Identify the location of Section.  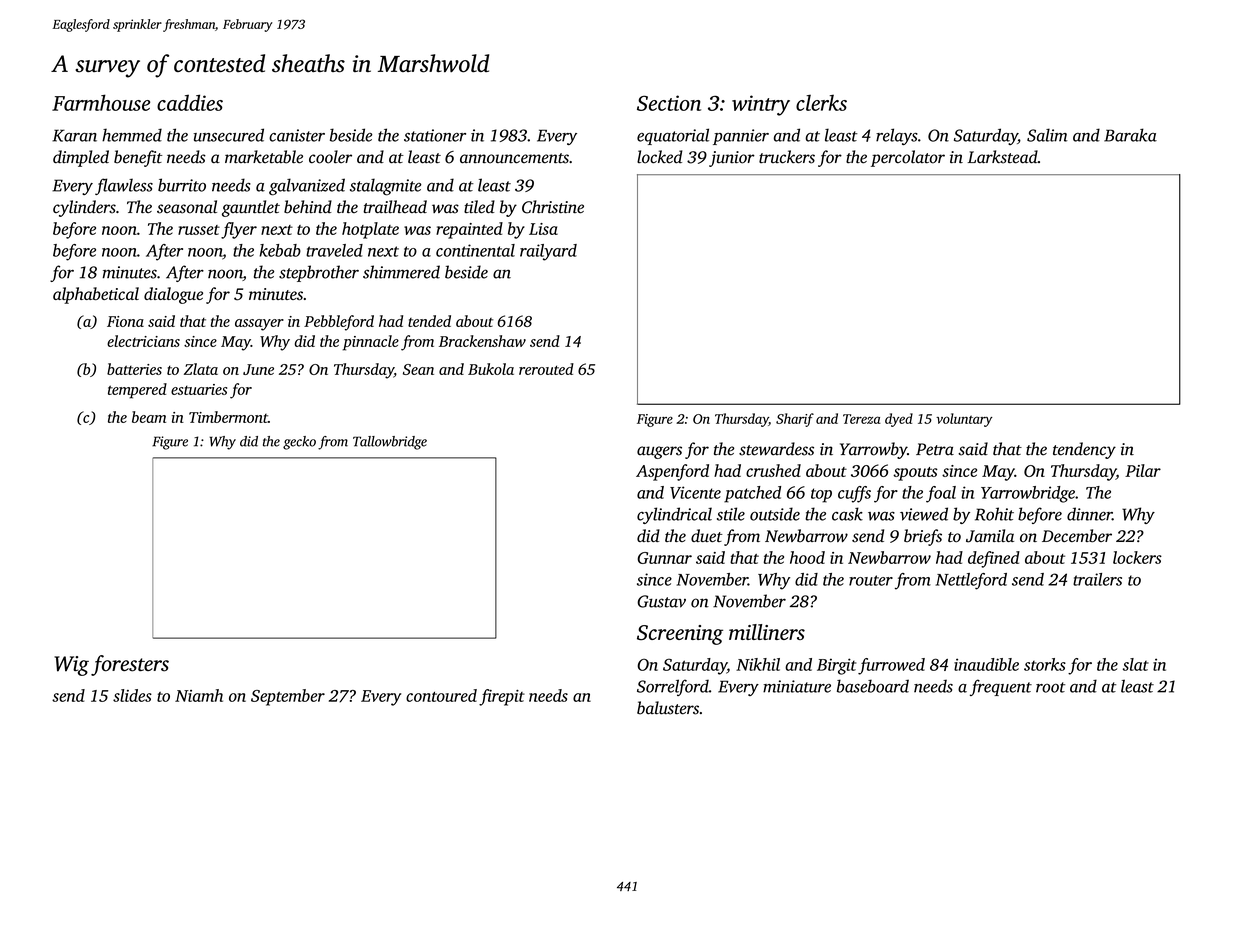
(669, 103).
